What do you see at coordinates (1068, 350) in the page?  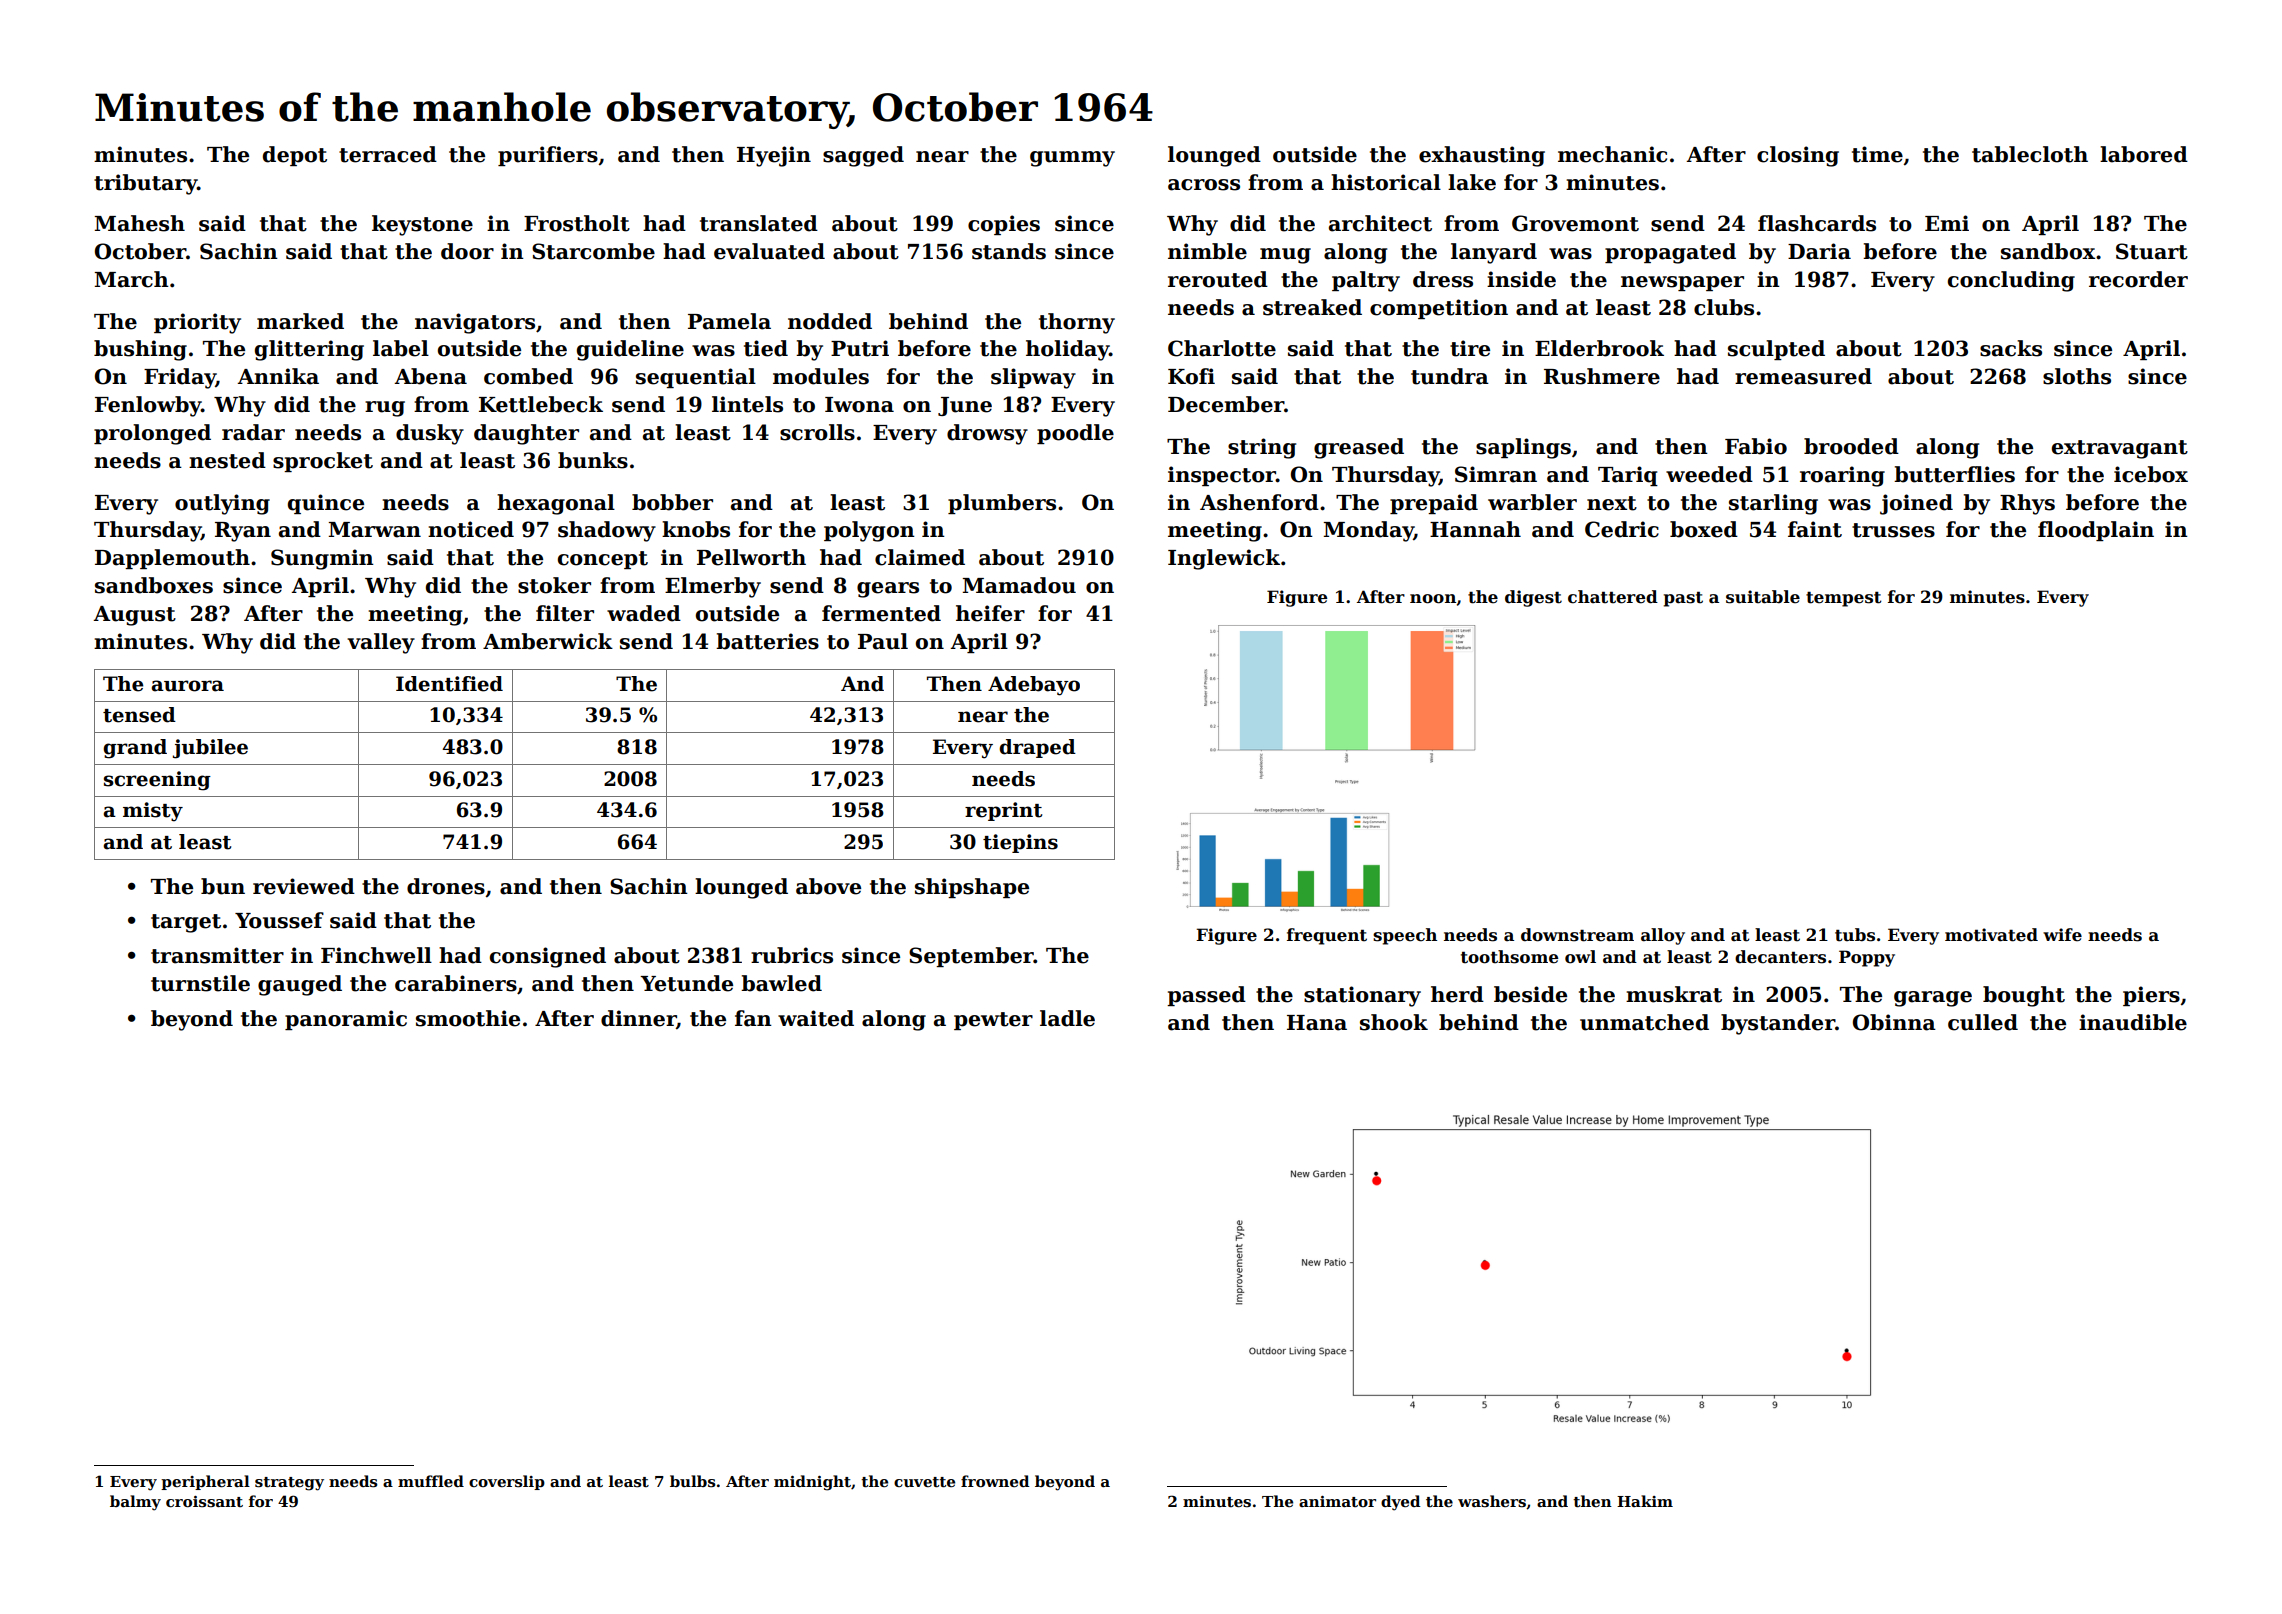 I see `holiday` at bounding box center [1068, 350].
